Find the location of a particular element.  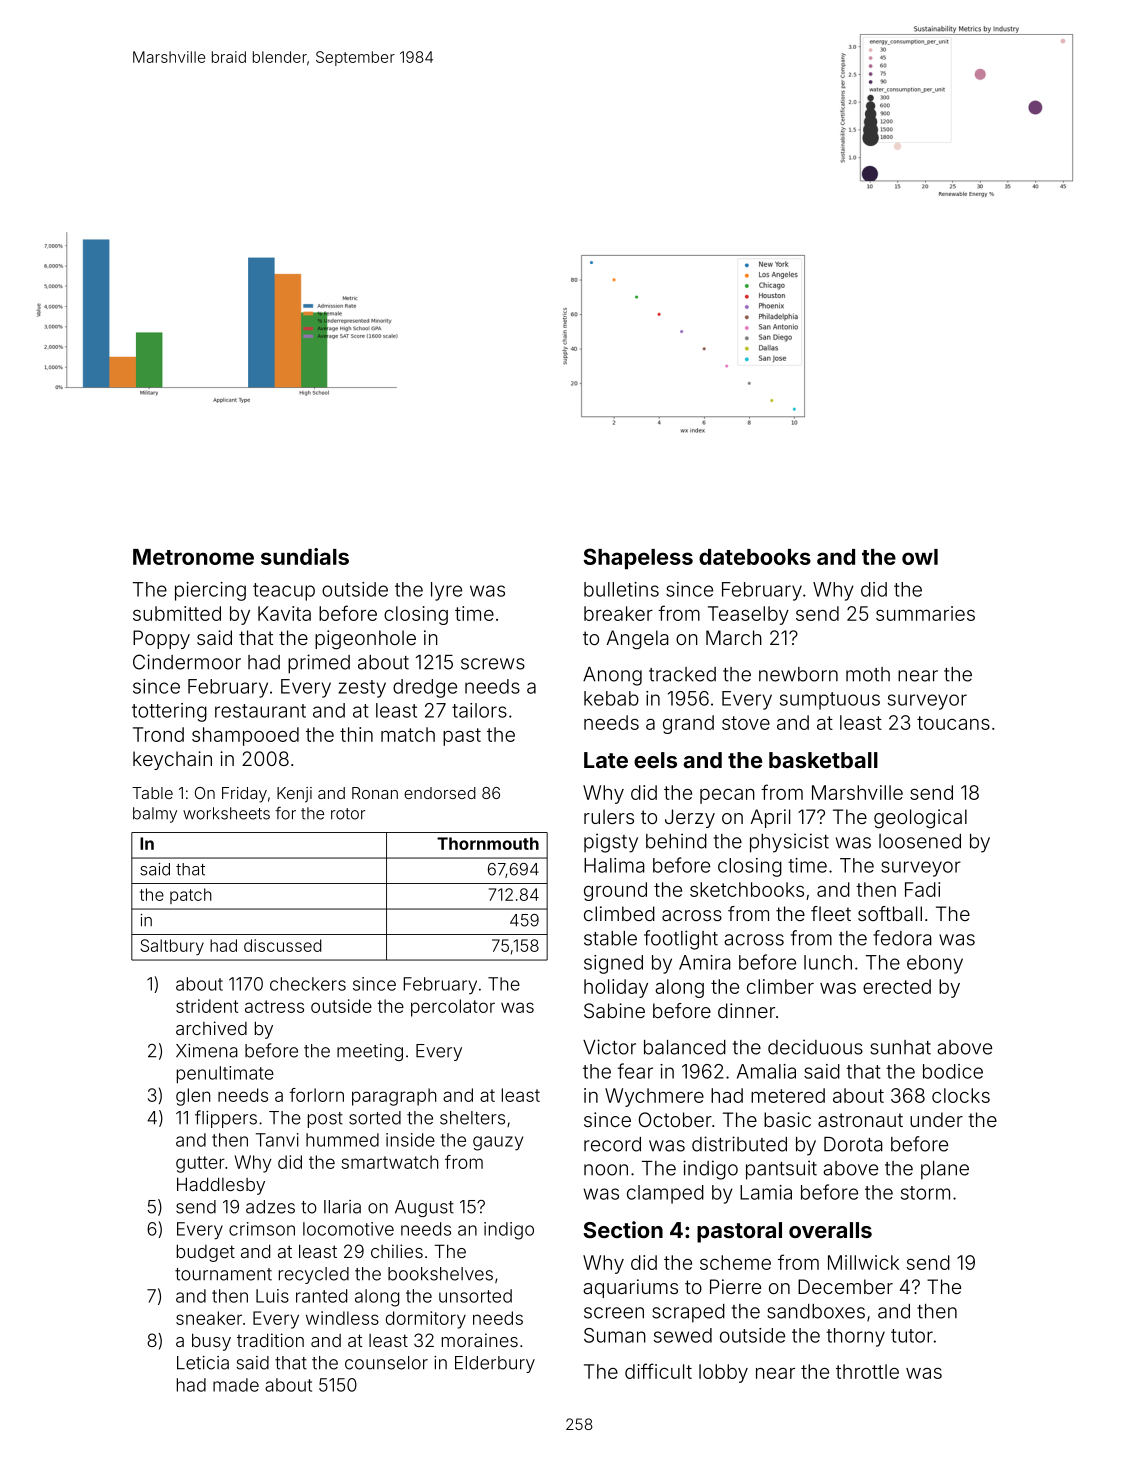

Metronome is located at coordinates (193, 557).
